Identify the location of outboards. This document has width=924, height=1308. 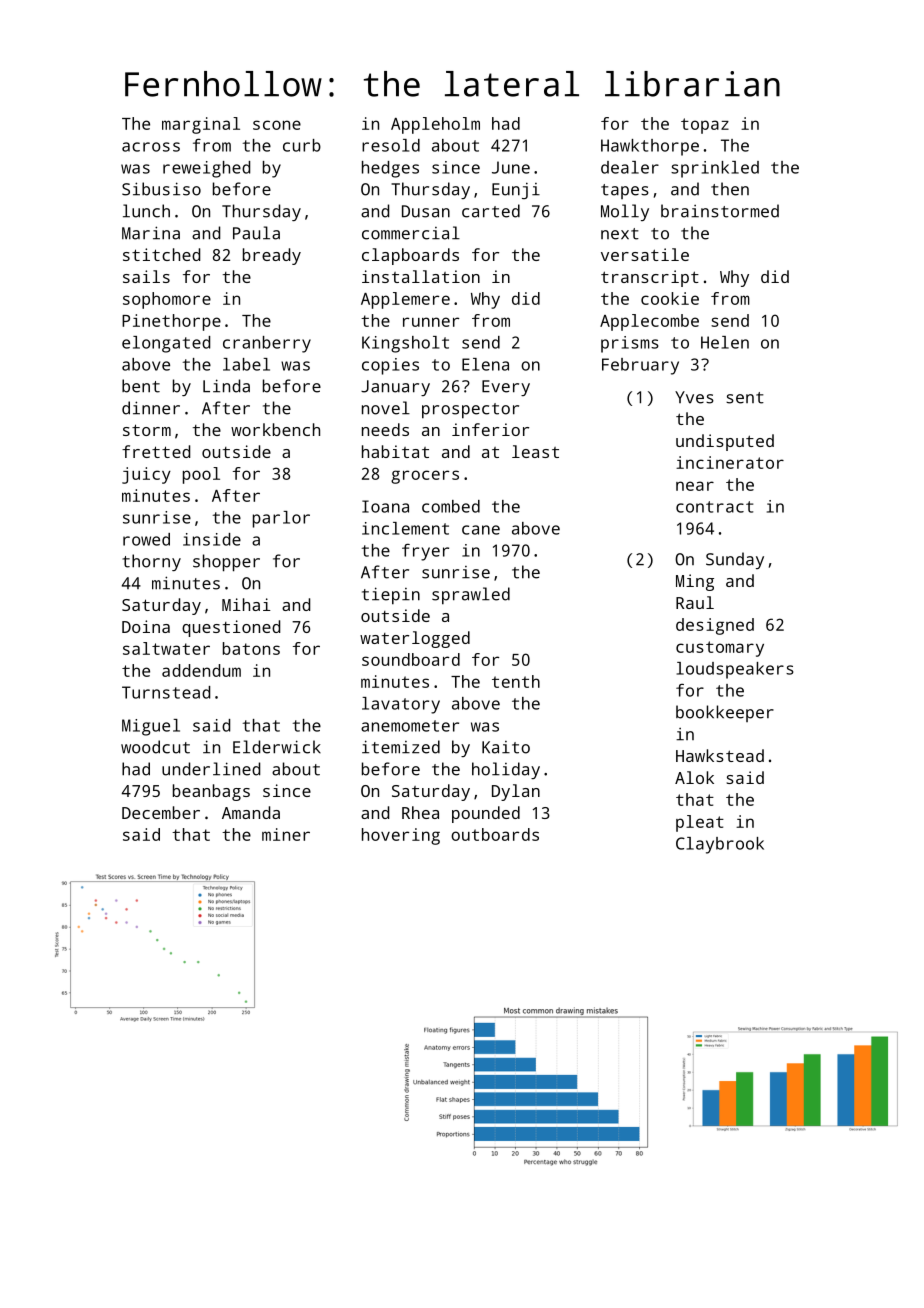
(495, 834).
